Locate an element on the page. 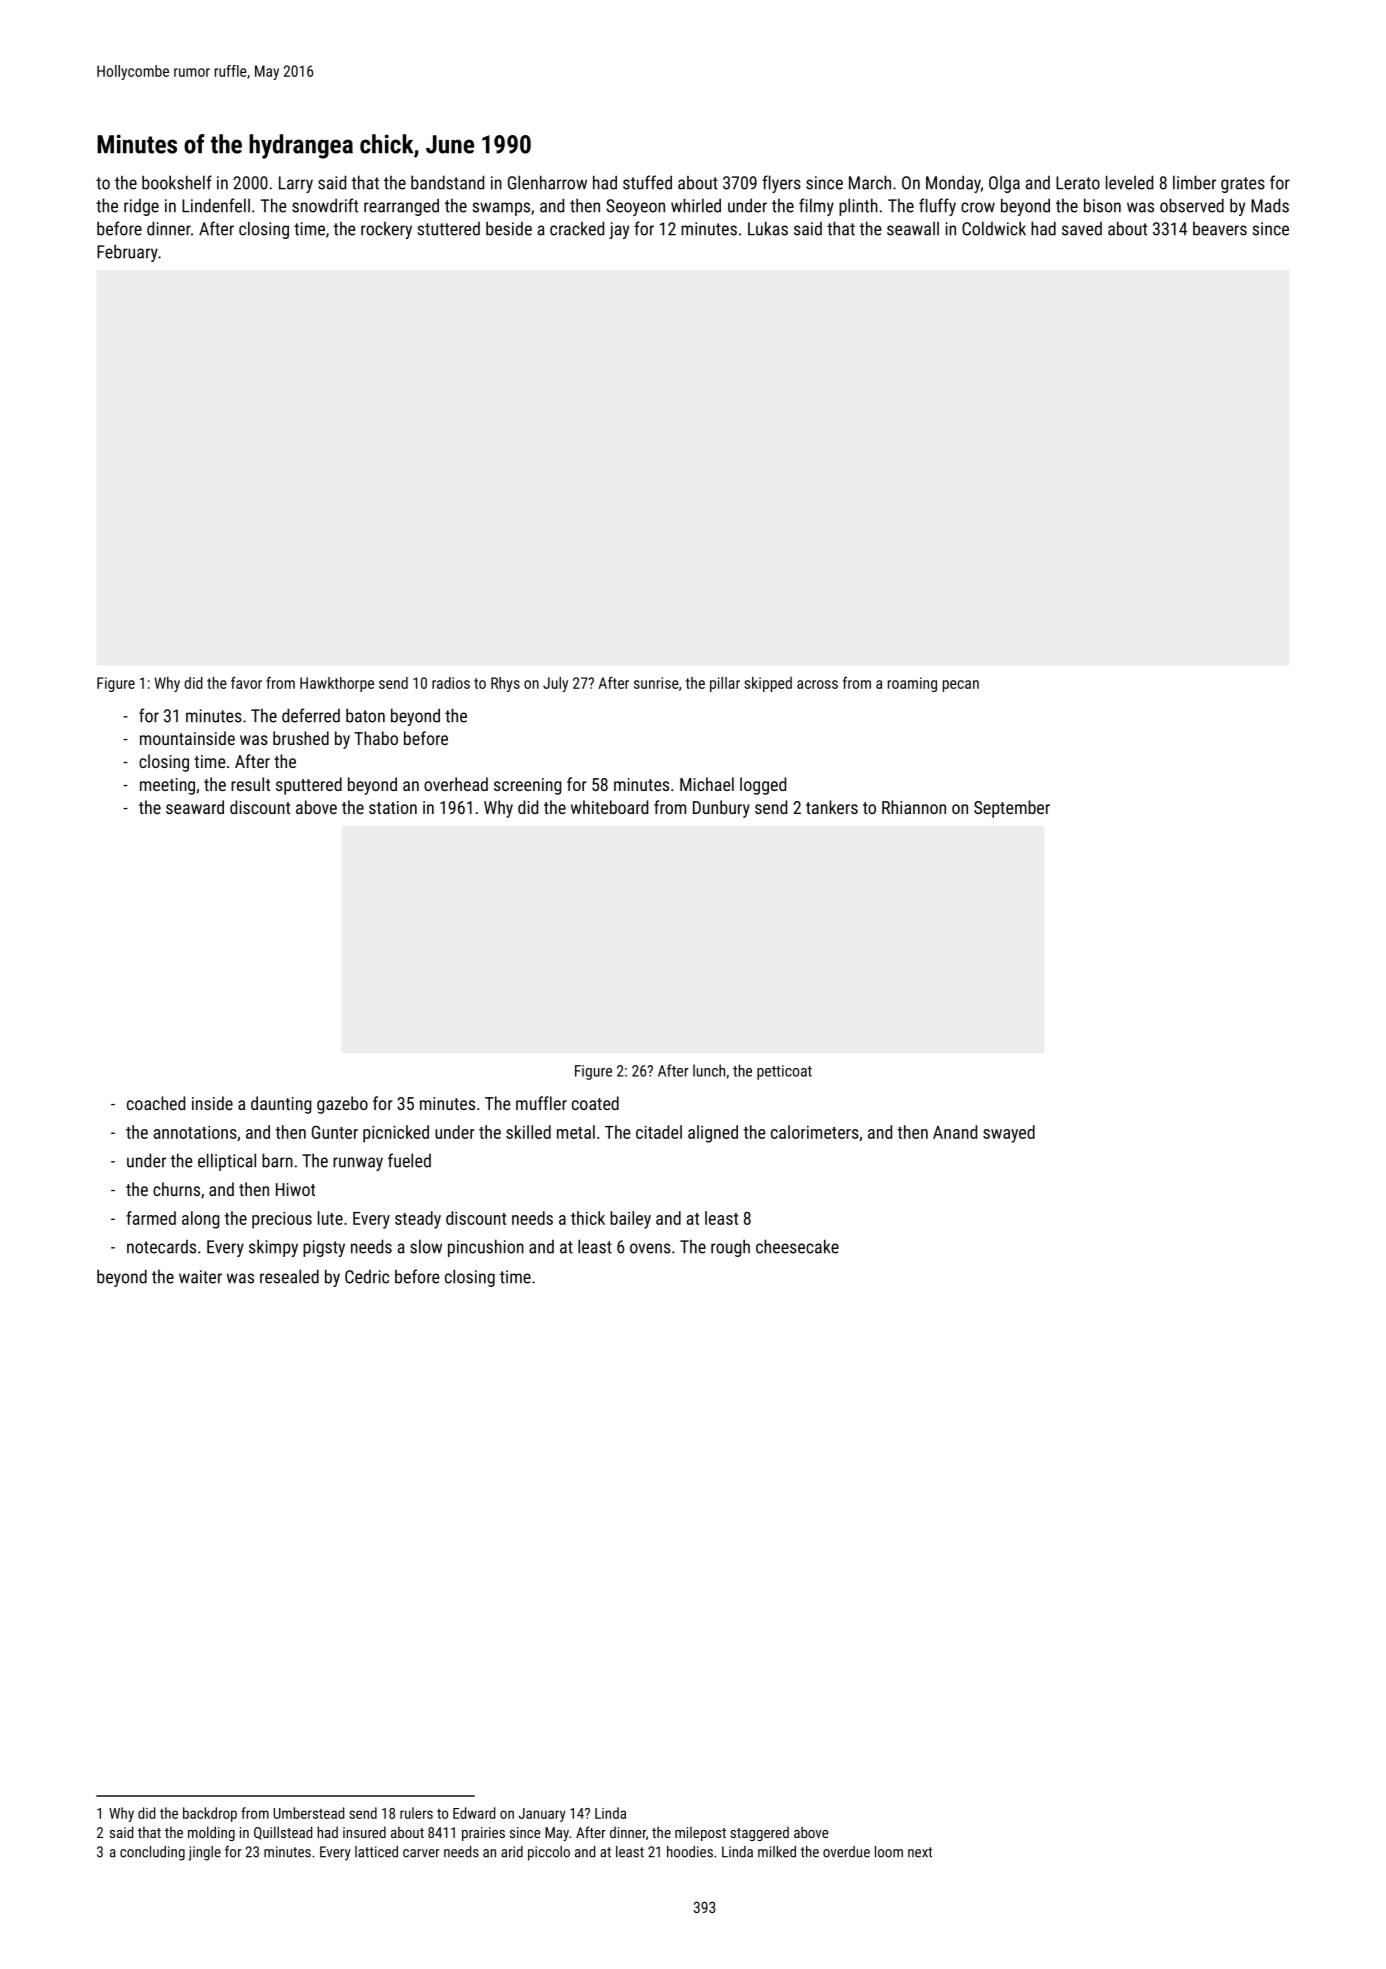  rough is located at coordinates (730, 1248).
